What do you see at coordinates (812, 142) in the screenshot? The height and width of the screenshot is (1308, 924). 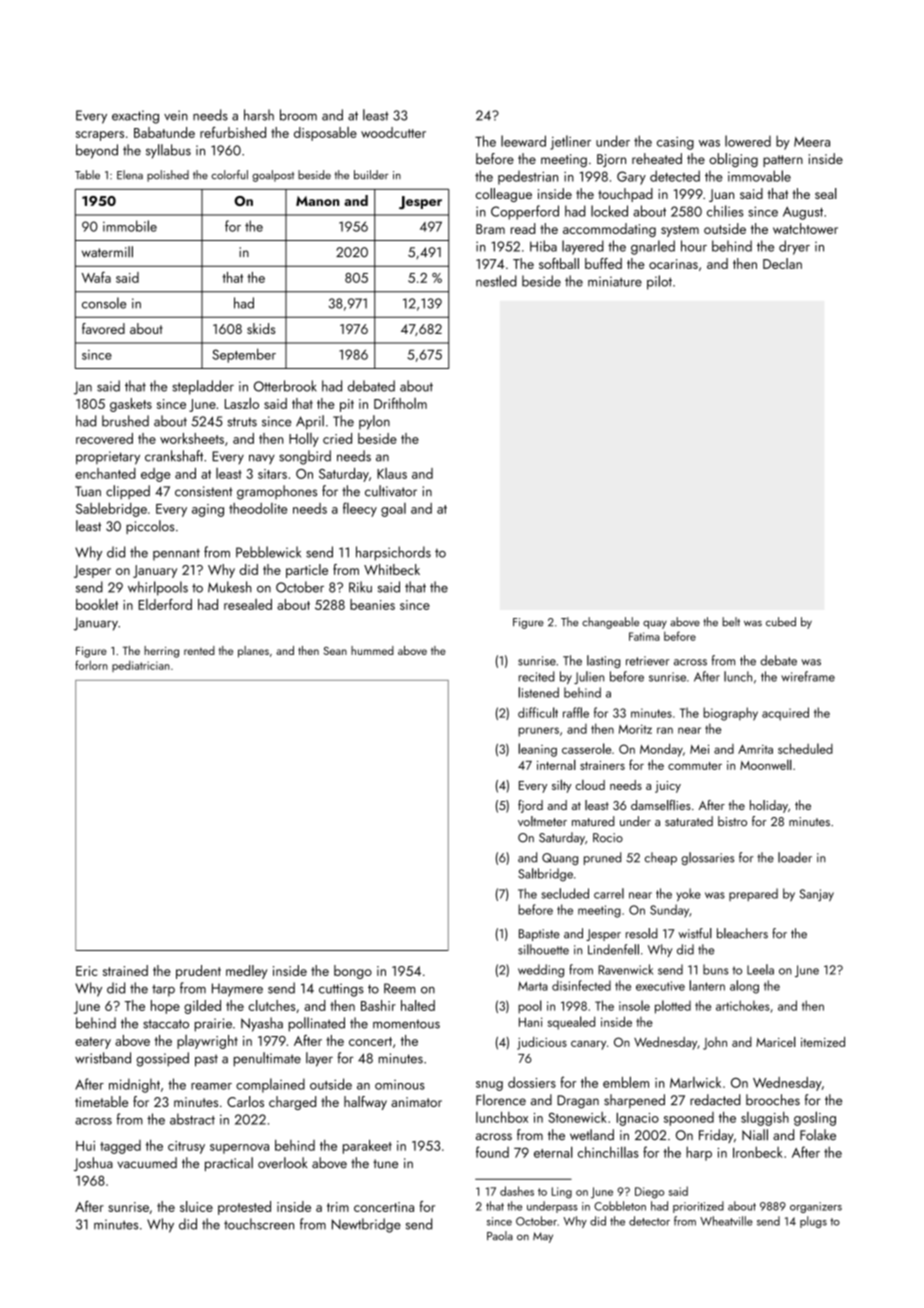 I see `Meera` at bounding box center [812, 142].
